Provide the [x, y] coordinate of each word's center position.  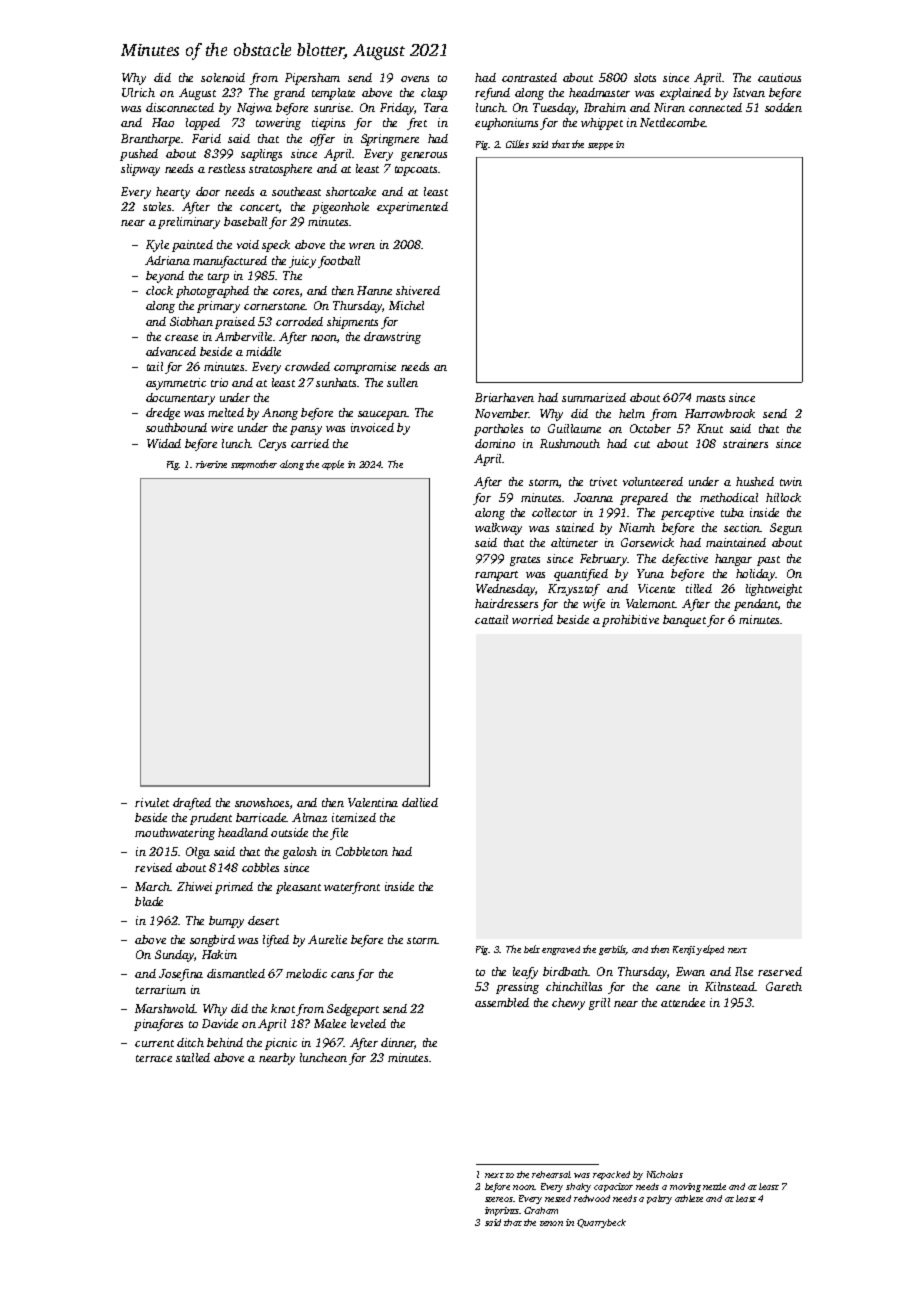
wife [594, 605]
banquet [684, 621]
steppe [600, 146]
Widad [164, 443]
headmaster [599, 92]
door [208, 191]
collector [554, 512]
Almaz [309, 817]
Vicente [656, 588]
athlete [689, 1198]
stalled [193, 1057]
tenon [551, 1223]
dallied [420, 802]
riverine [211, 464]
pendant [756, 605]
